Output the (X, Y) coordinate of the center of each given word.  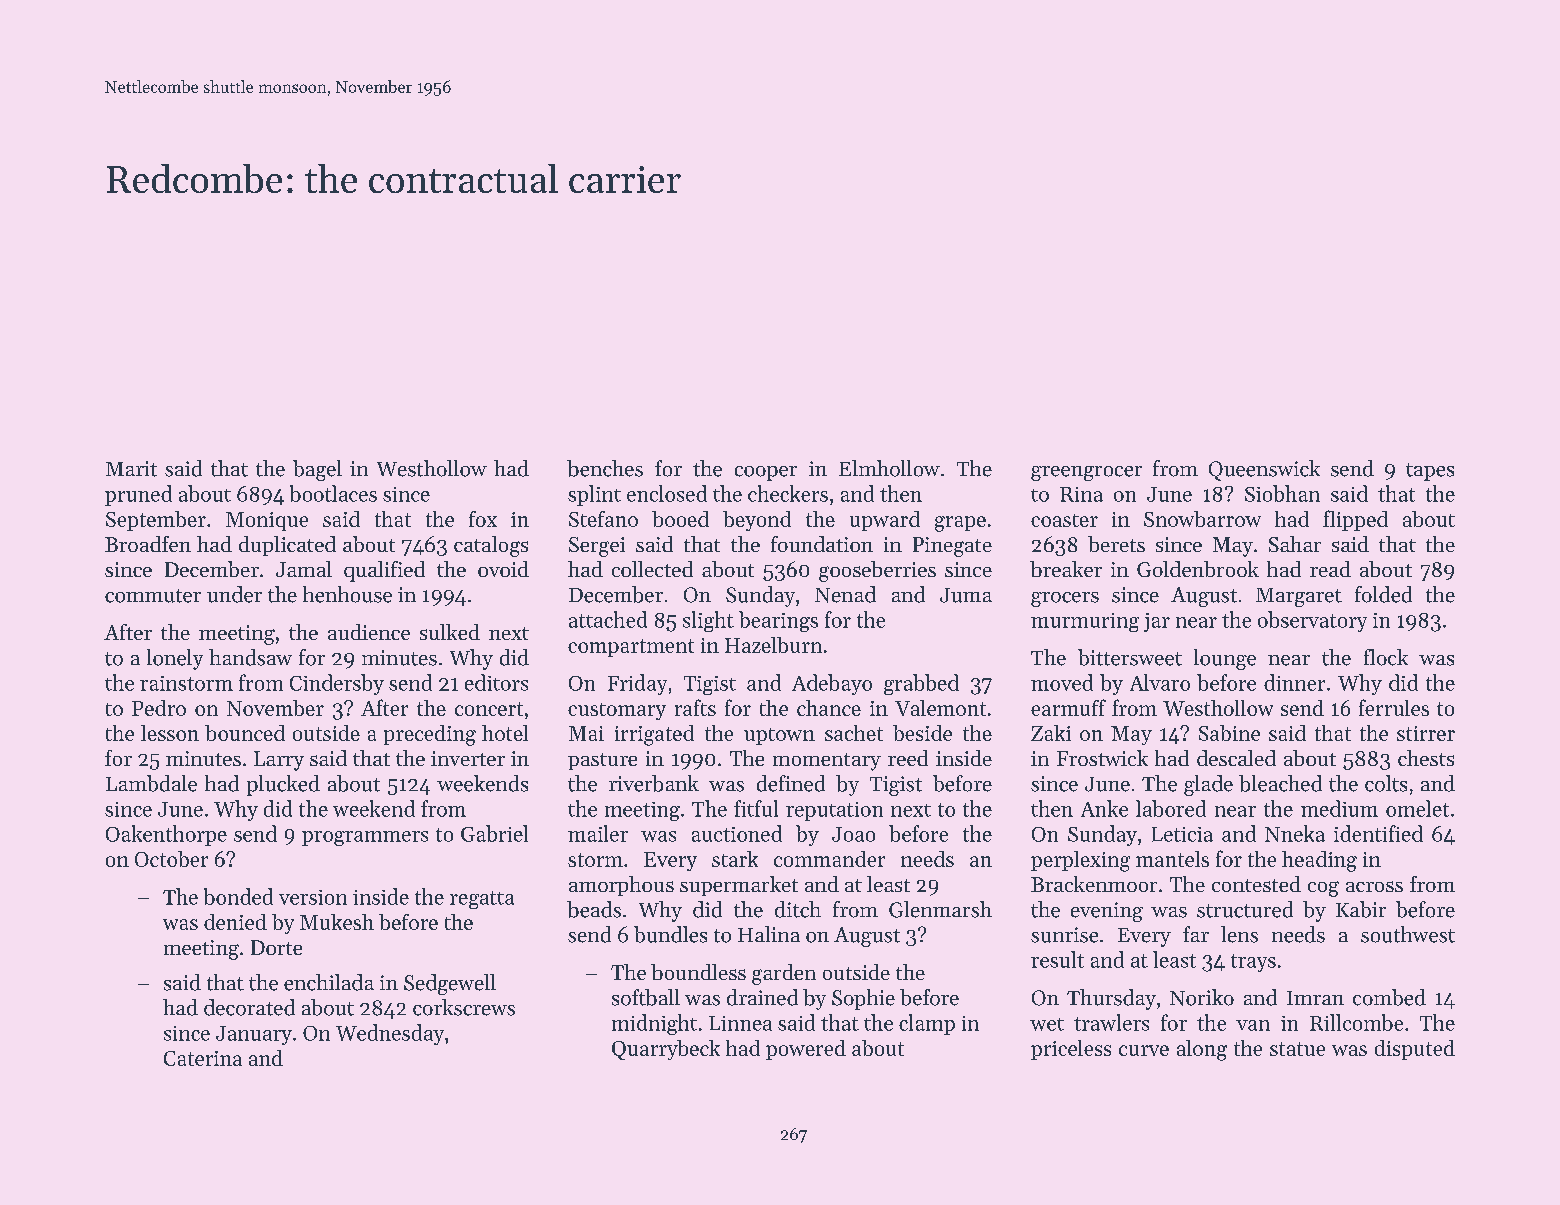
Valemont (940, 708)
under (234, 594)
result (1057, 959)
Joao (853, 834)
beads (594, 909)
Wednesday (390, 1034)
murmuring (1085, 622)
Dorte (276, 947)
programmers (365, 838)
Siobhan (1282, 493)
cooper (766, 473)
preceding (430, 735)
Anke (1104, 808)
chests (1426, 758)
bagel (317, 470)
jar (1157, 622)
